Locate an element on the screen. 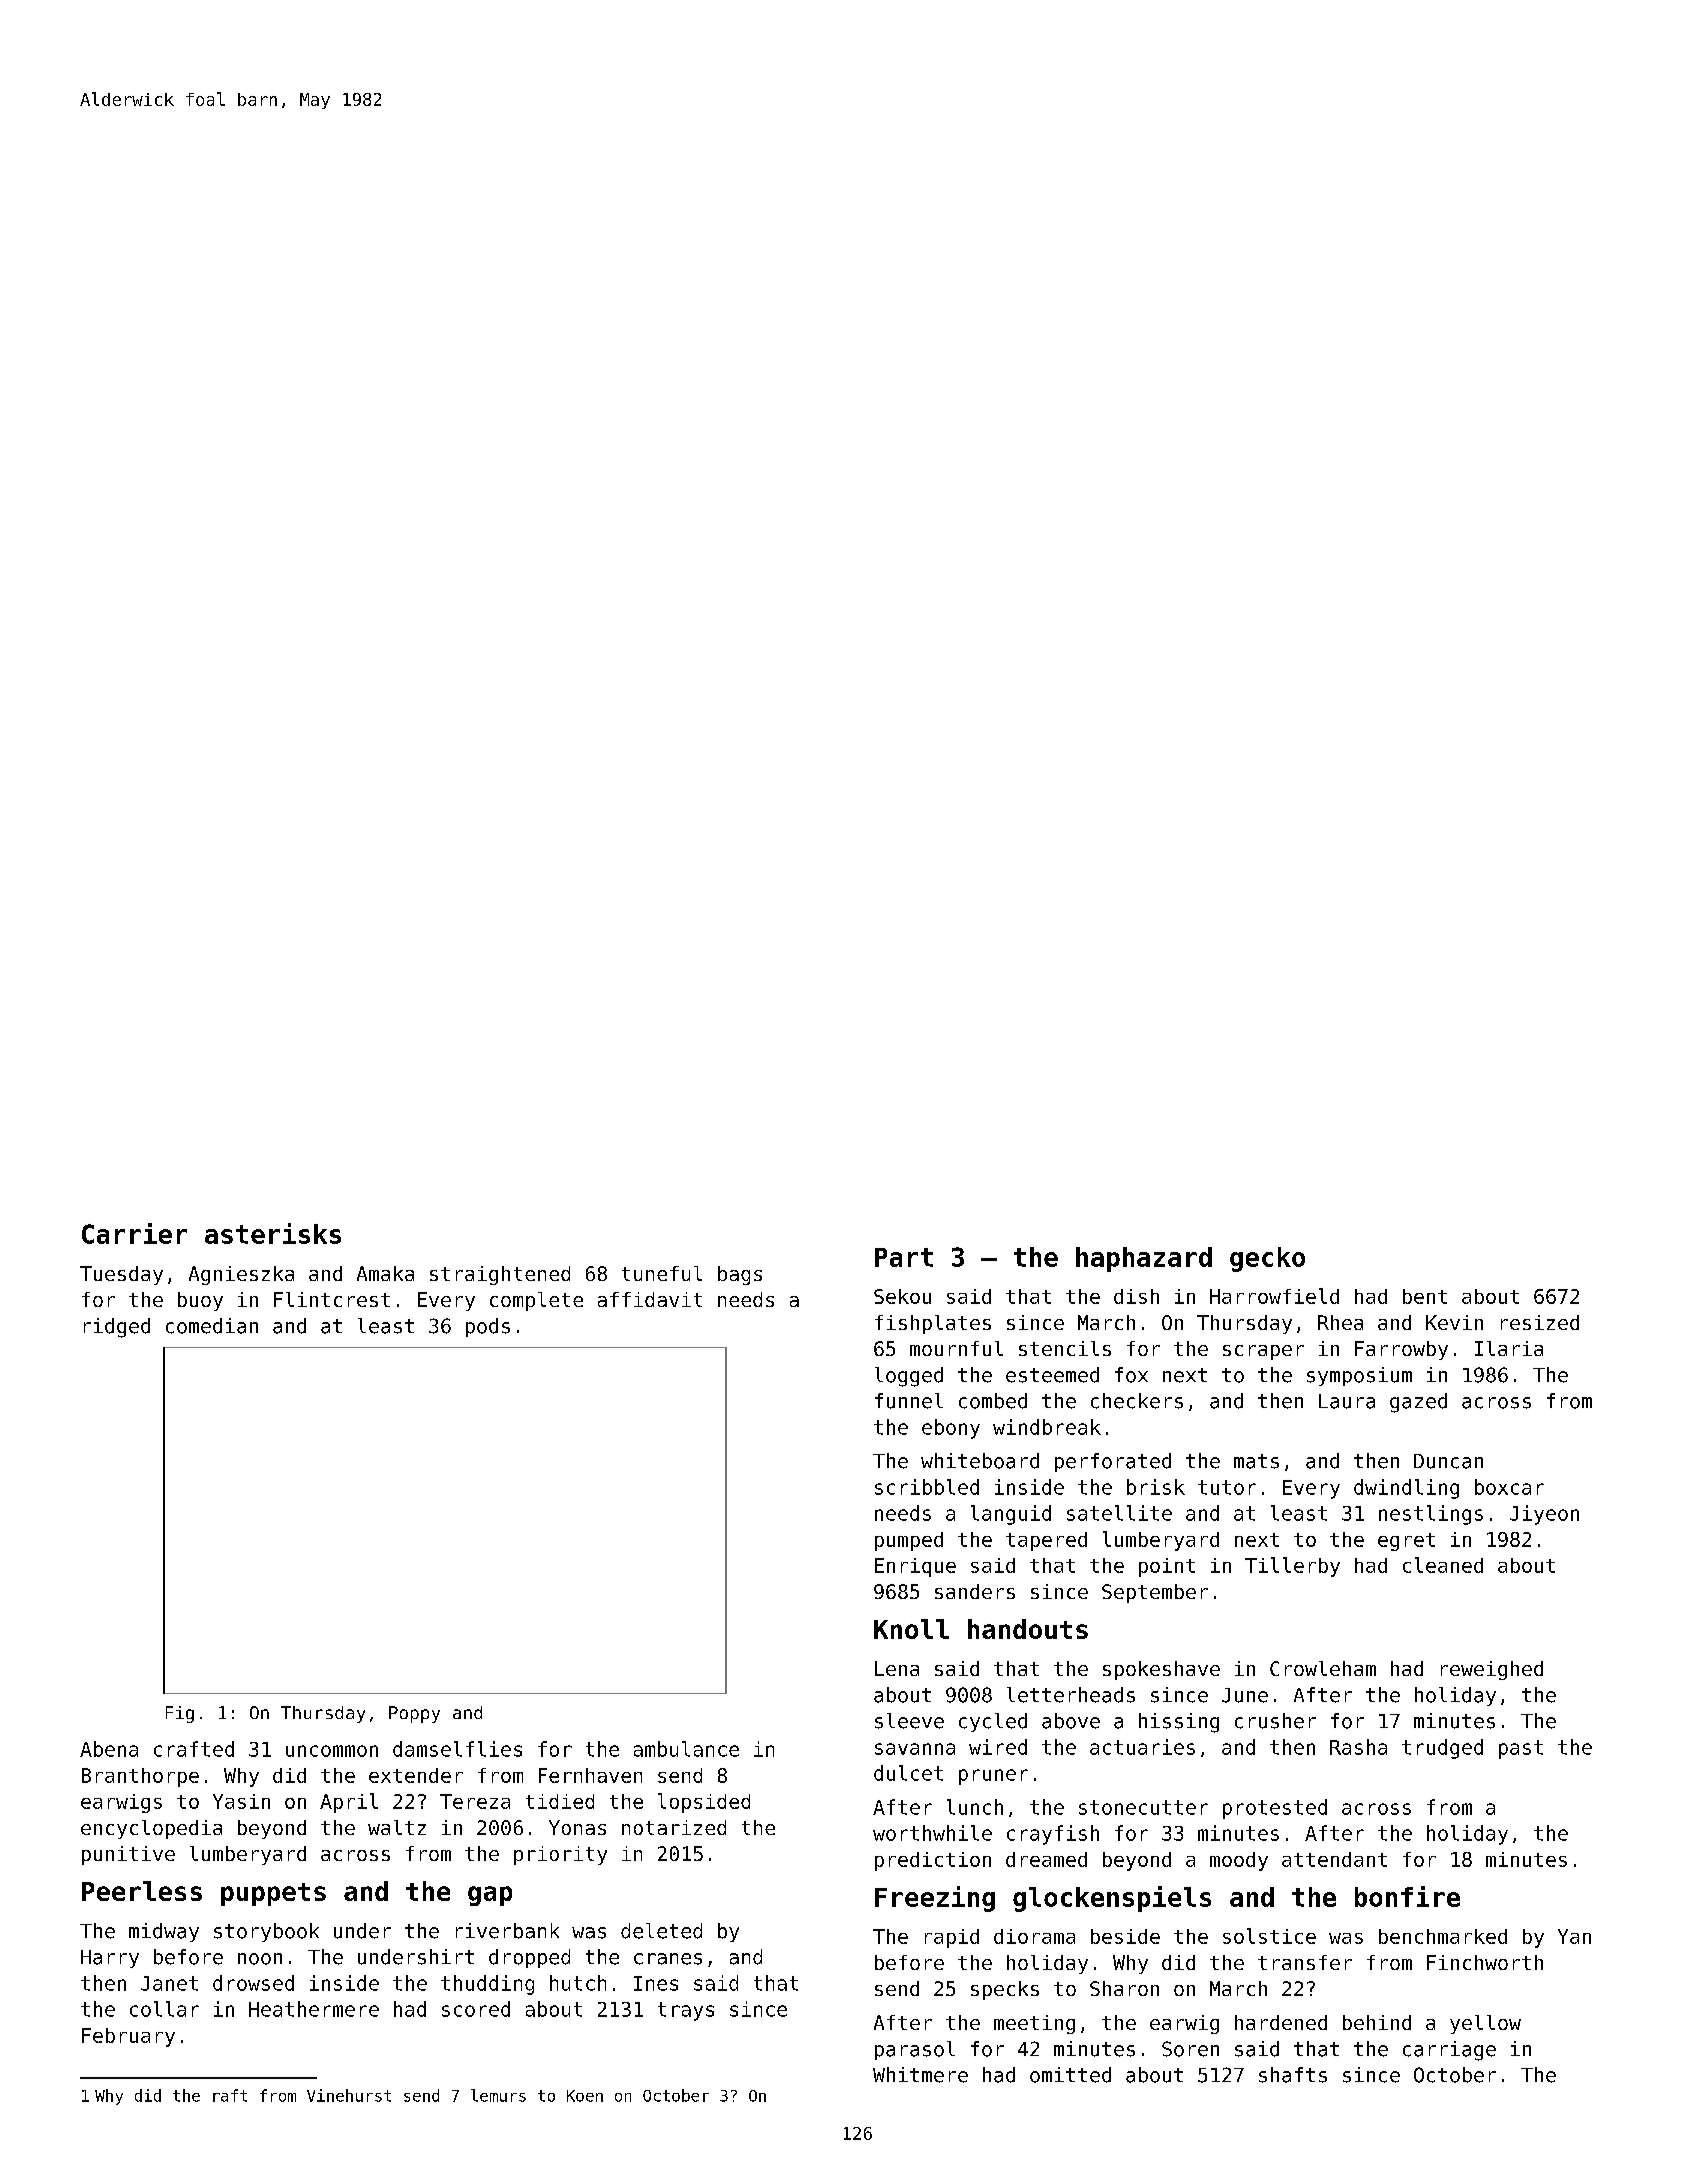  Poppy is located at coordinates (414, 1714).
